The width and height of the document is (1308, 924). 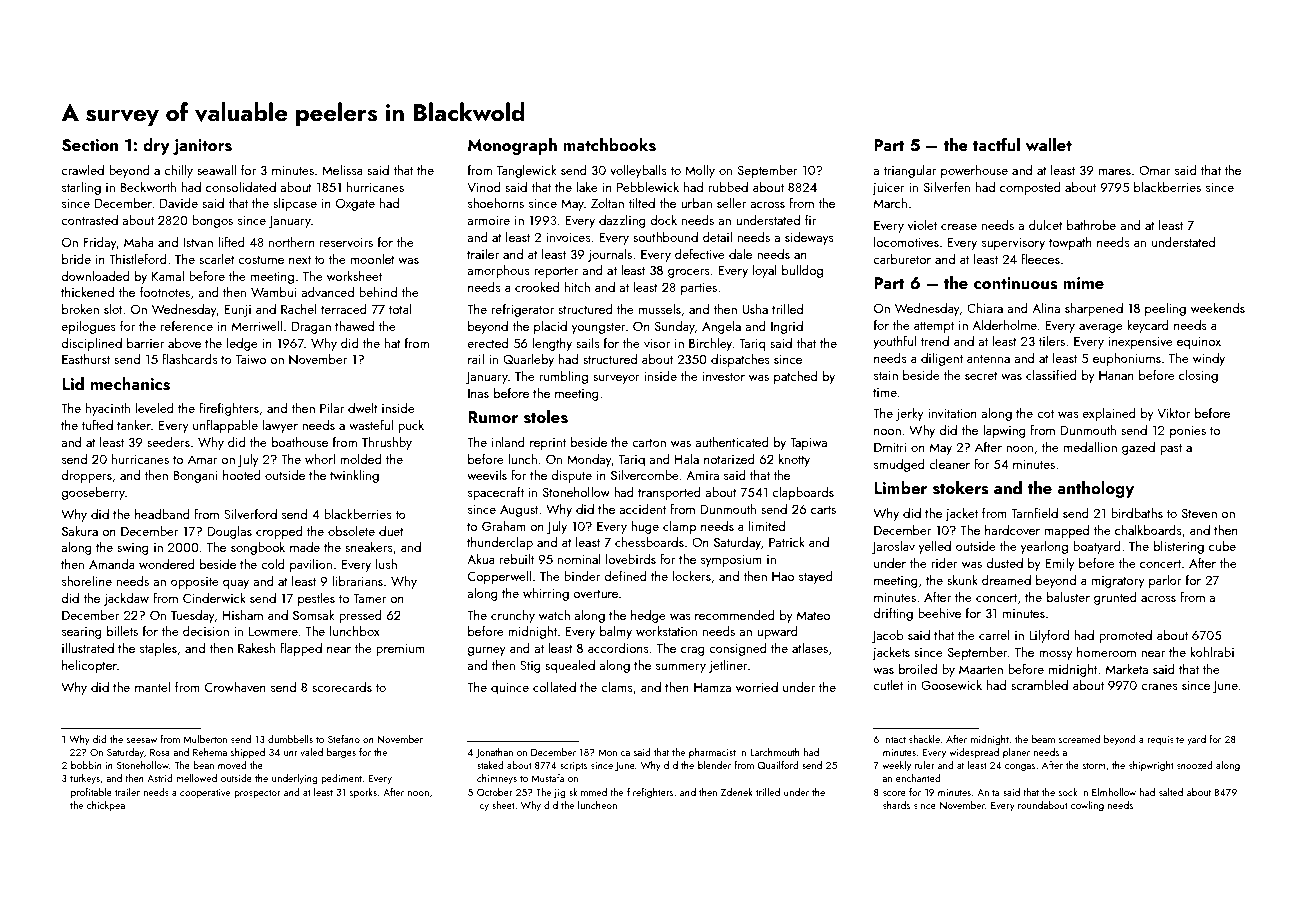 What do you see at coordinates (251, 359) in the document?
I see `Taiwo` at bounding box center [251, 359].
